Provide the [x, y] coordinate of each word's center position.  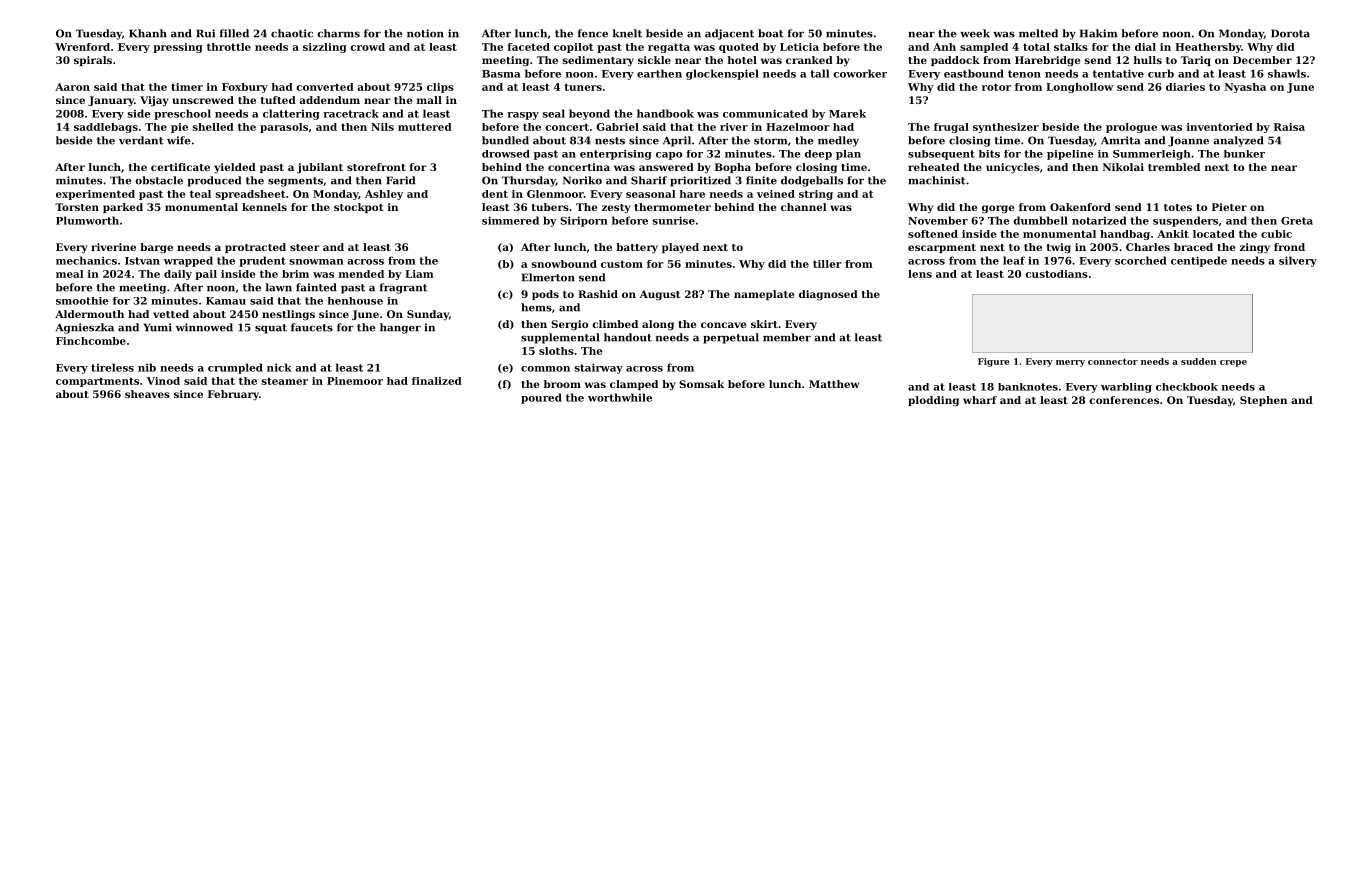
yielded [235, 168]
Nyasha [1245, 88]
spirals [93, 61]
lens [920, 274]
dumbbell [1040, 220]
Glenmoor [555, 194]
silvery [1298, 261]
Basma [501, 74]
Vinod [163, 381]
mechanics [86, 260]
